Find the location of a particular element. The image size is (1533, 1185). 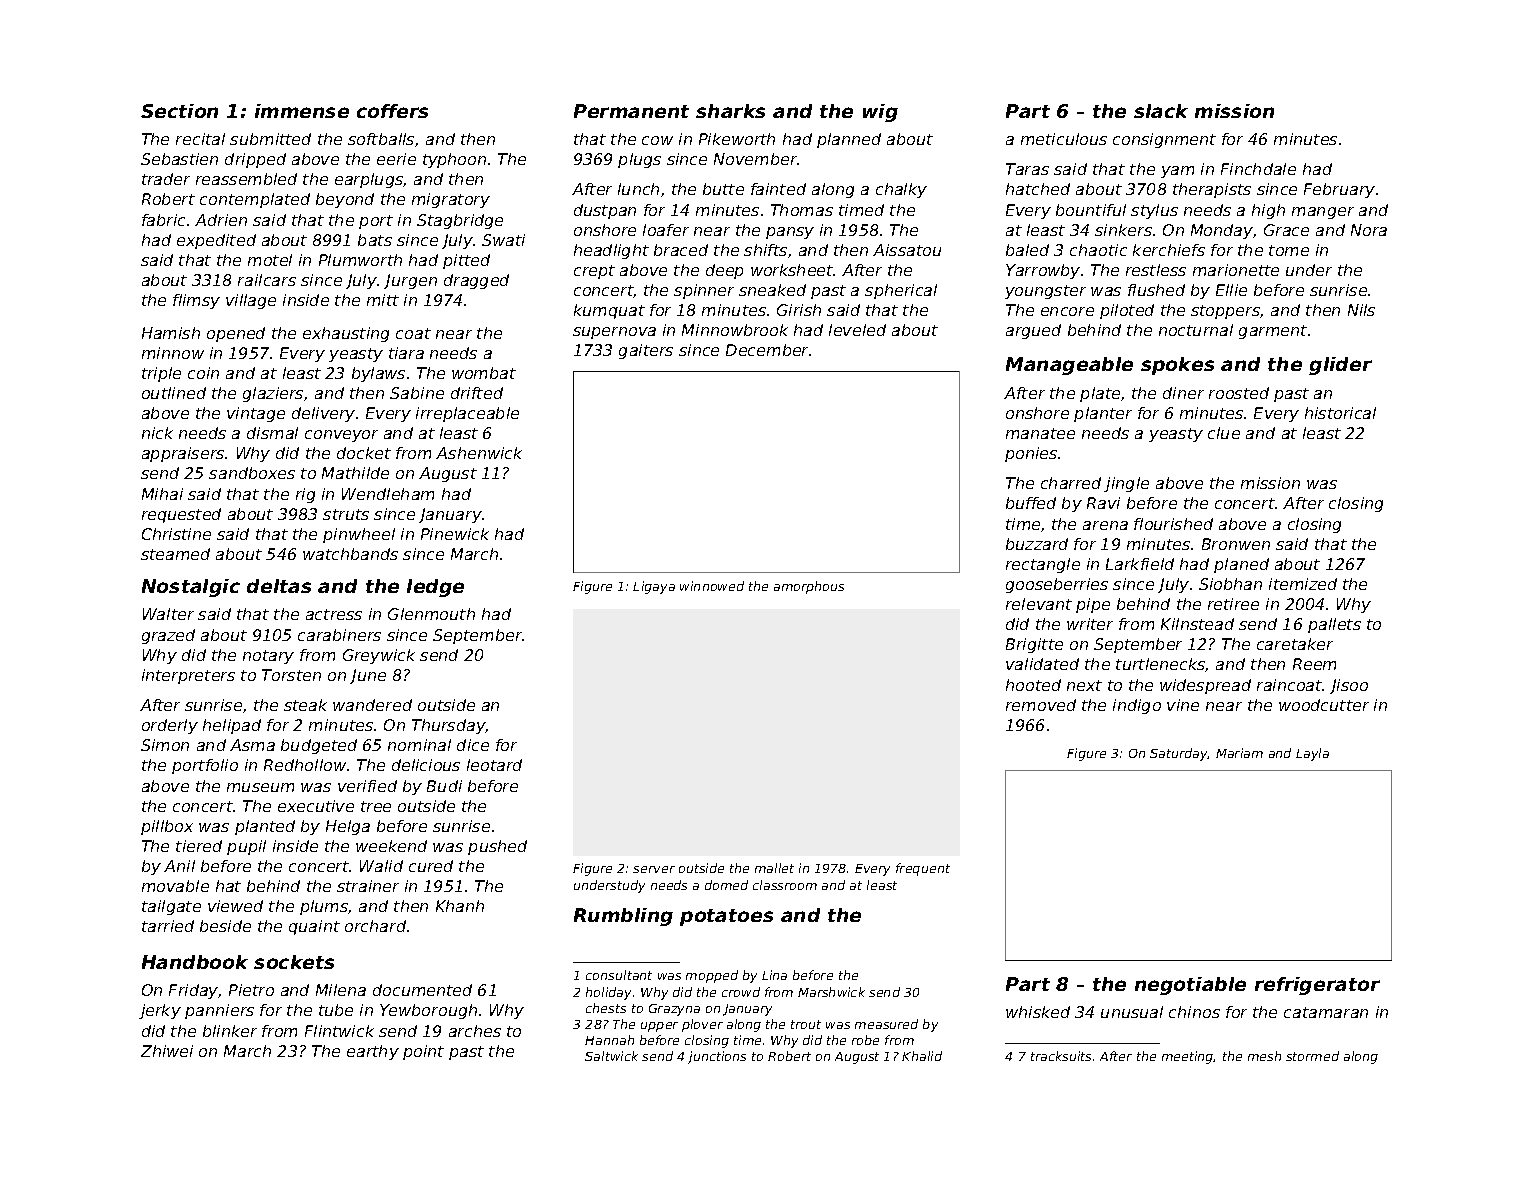

softballs is located at coordinates (381, 139).
